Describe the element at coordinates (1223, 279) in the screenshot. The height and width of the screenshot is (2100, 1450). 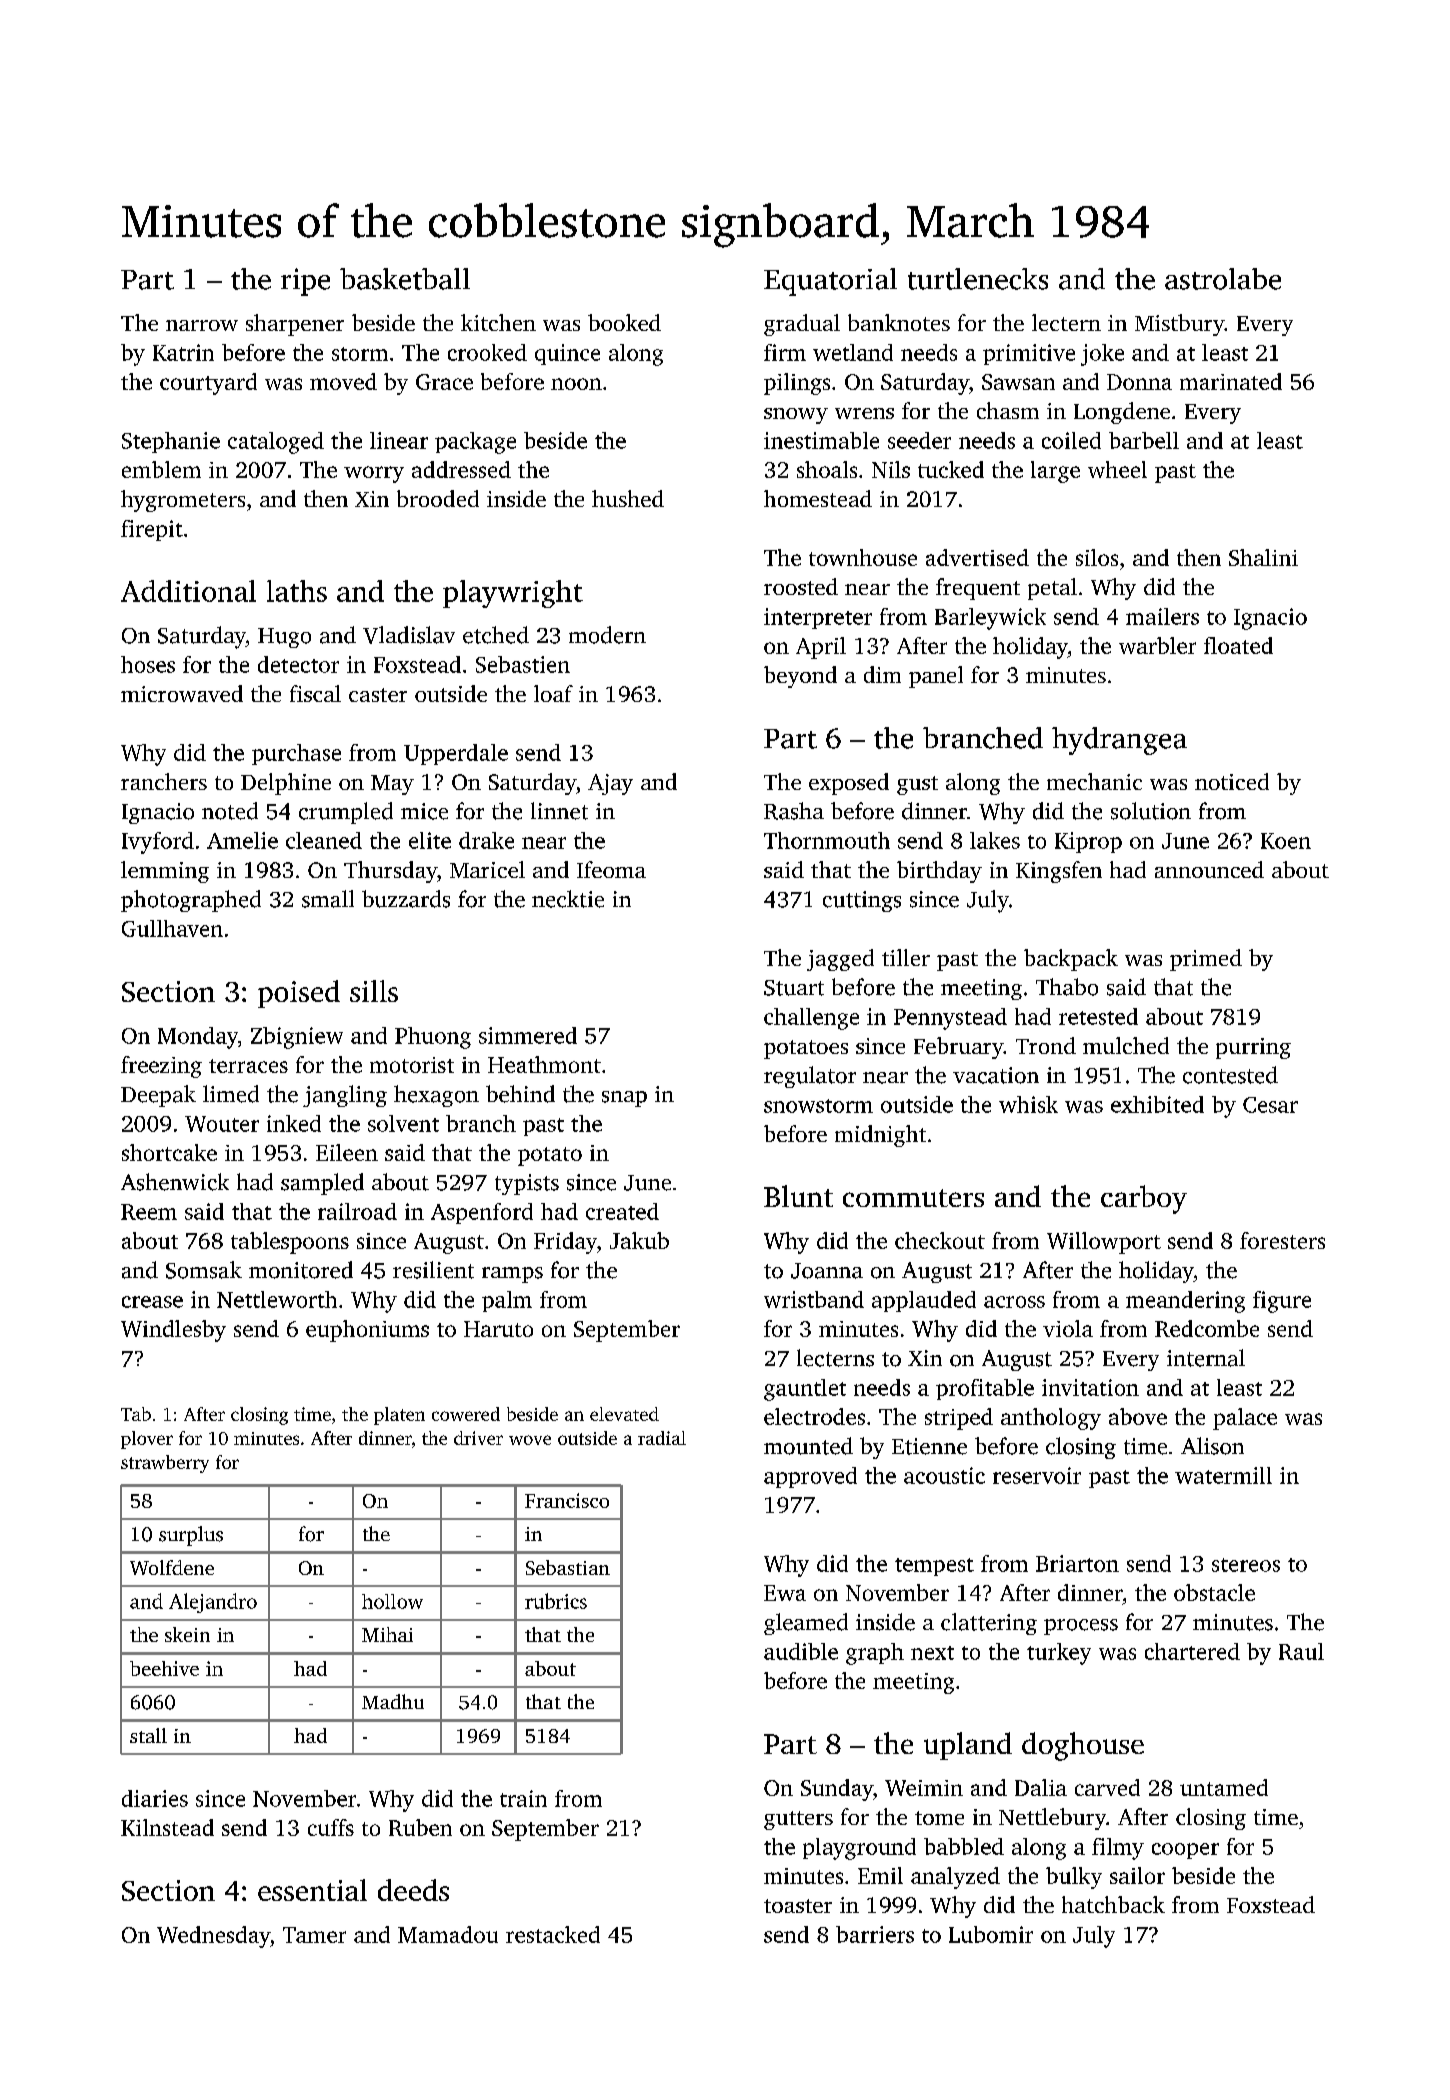
I see `astrolabe` at that location.
